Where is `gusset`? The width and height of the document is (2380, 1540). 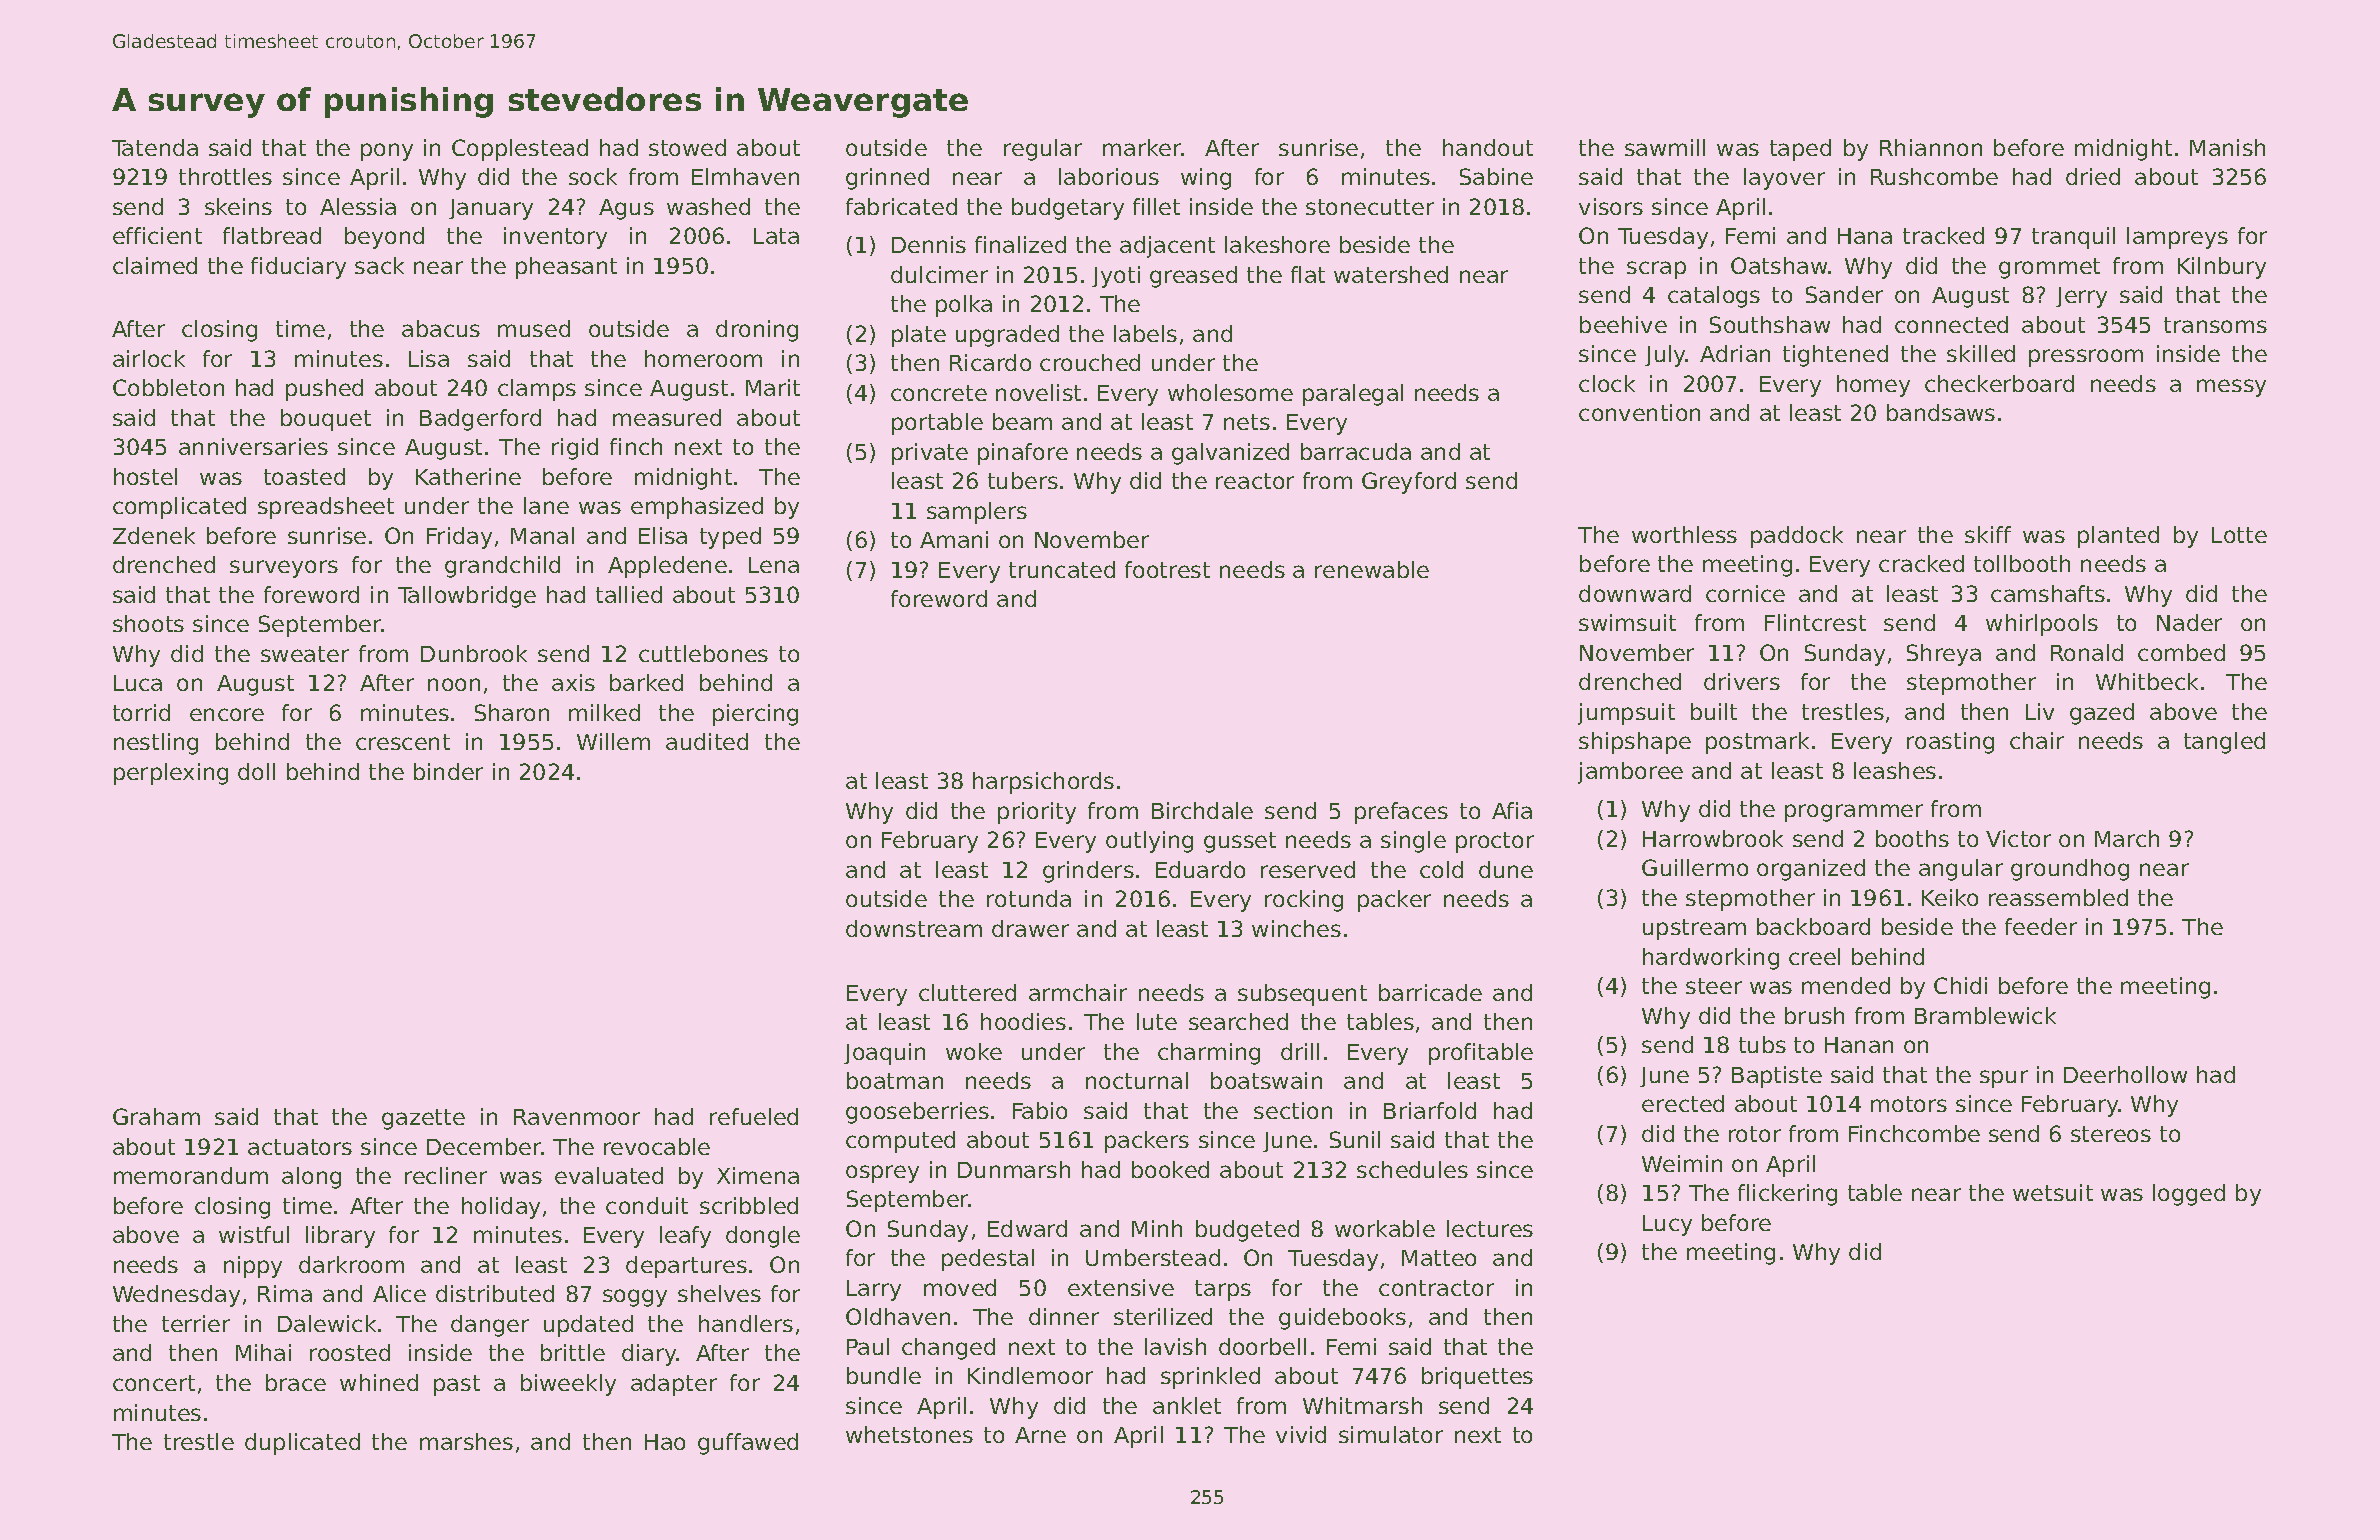
gusset is located at coordinates (1240, 842).
